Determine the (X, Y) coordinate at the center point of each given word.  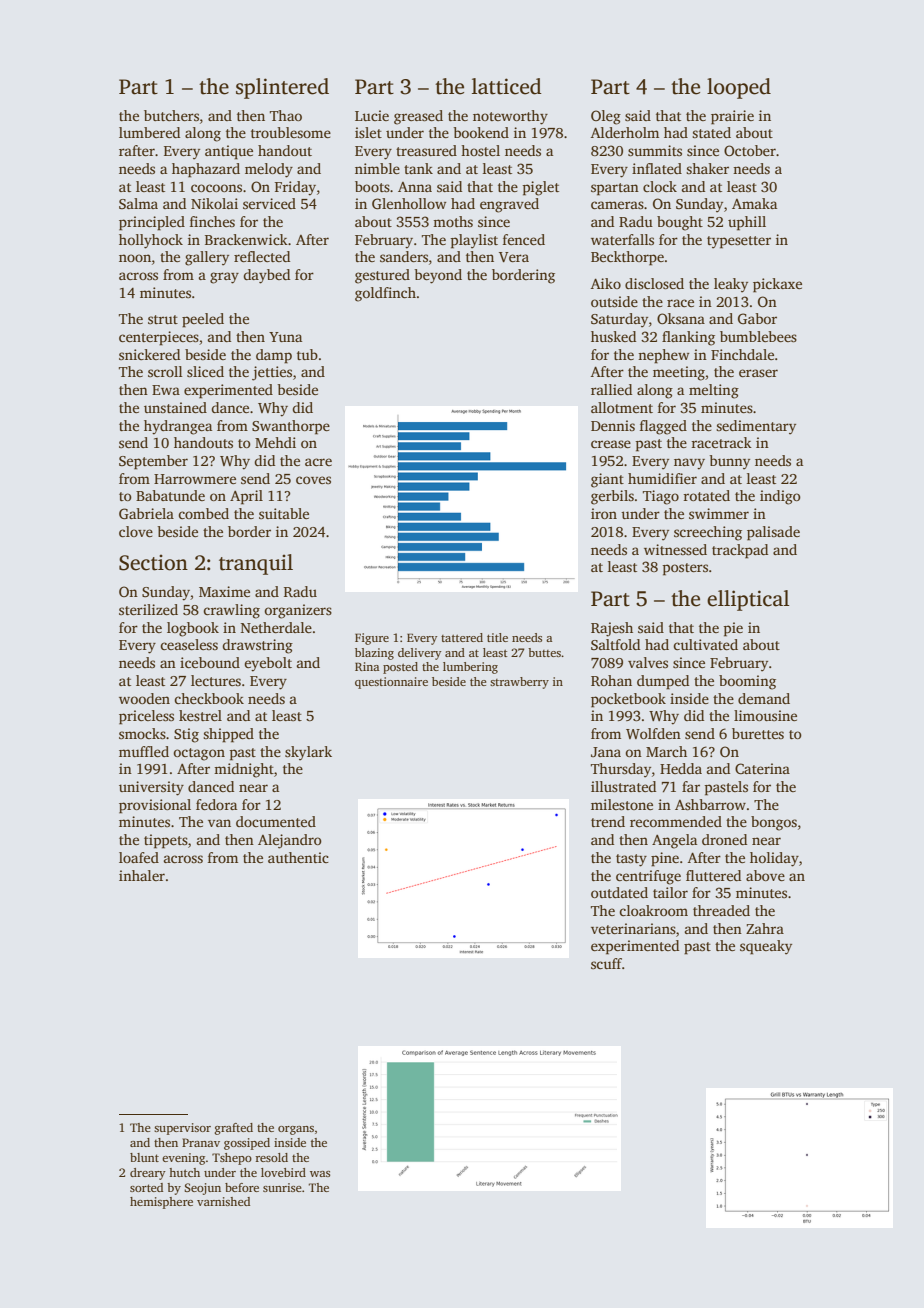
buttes (544, 652)
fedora (216, 804)
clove (136, 531)
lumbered (149, 132)
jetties (272, 373)
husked (613, 336)
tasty (631, 860)
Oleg (606, 117)
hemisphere (161, 1203)
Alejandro (290, 841)
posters (685, 569)
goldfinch (385, 294)
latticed (507, 86)
